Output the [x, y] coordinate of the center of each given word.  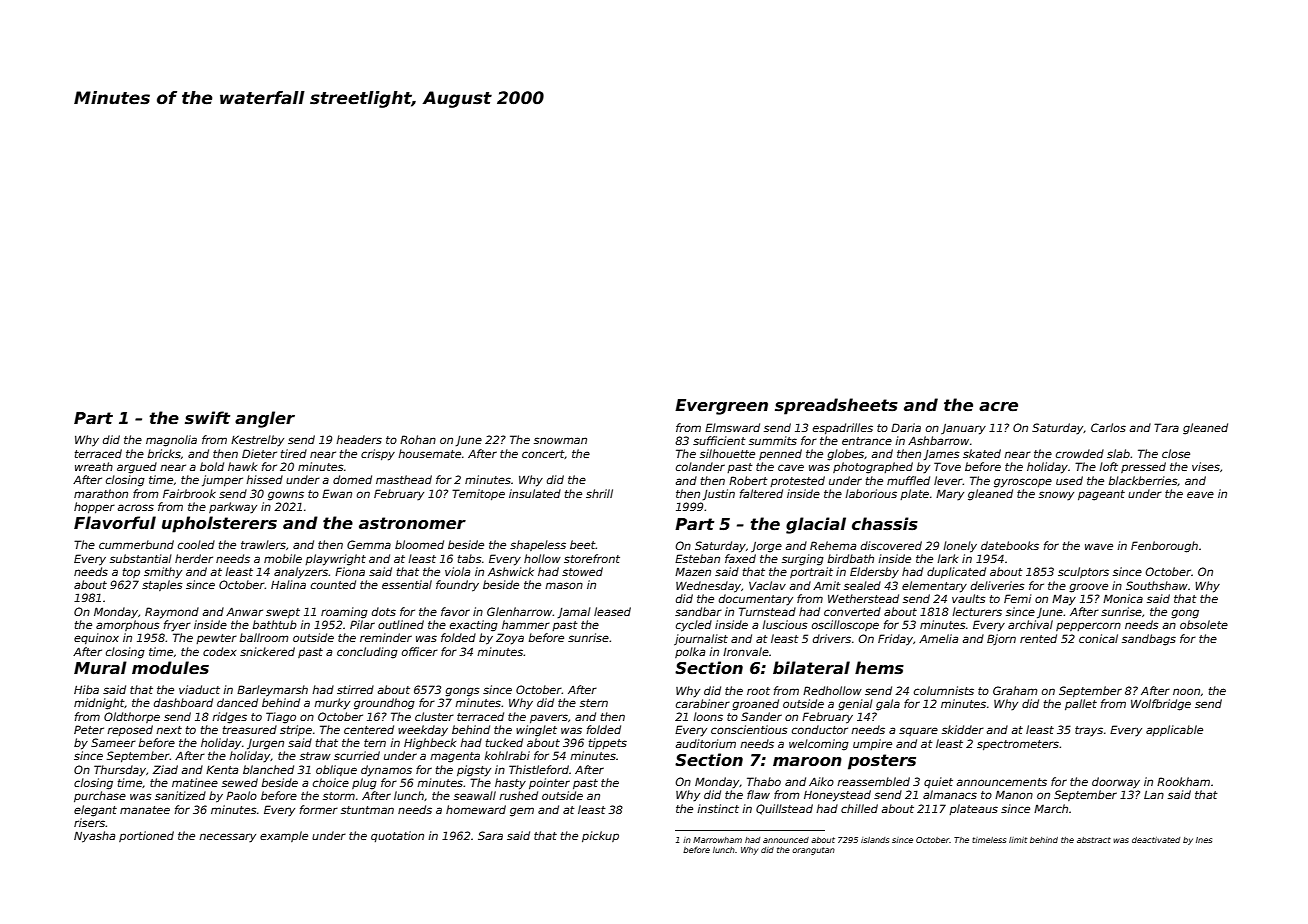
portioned [146, 836]
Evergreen [721, 407]
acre [998, 407]
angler [265, 419]
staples [162, 585]
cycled [694, 626]
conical [1098, 638]
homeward [476, 809]
